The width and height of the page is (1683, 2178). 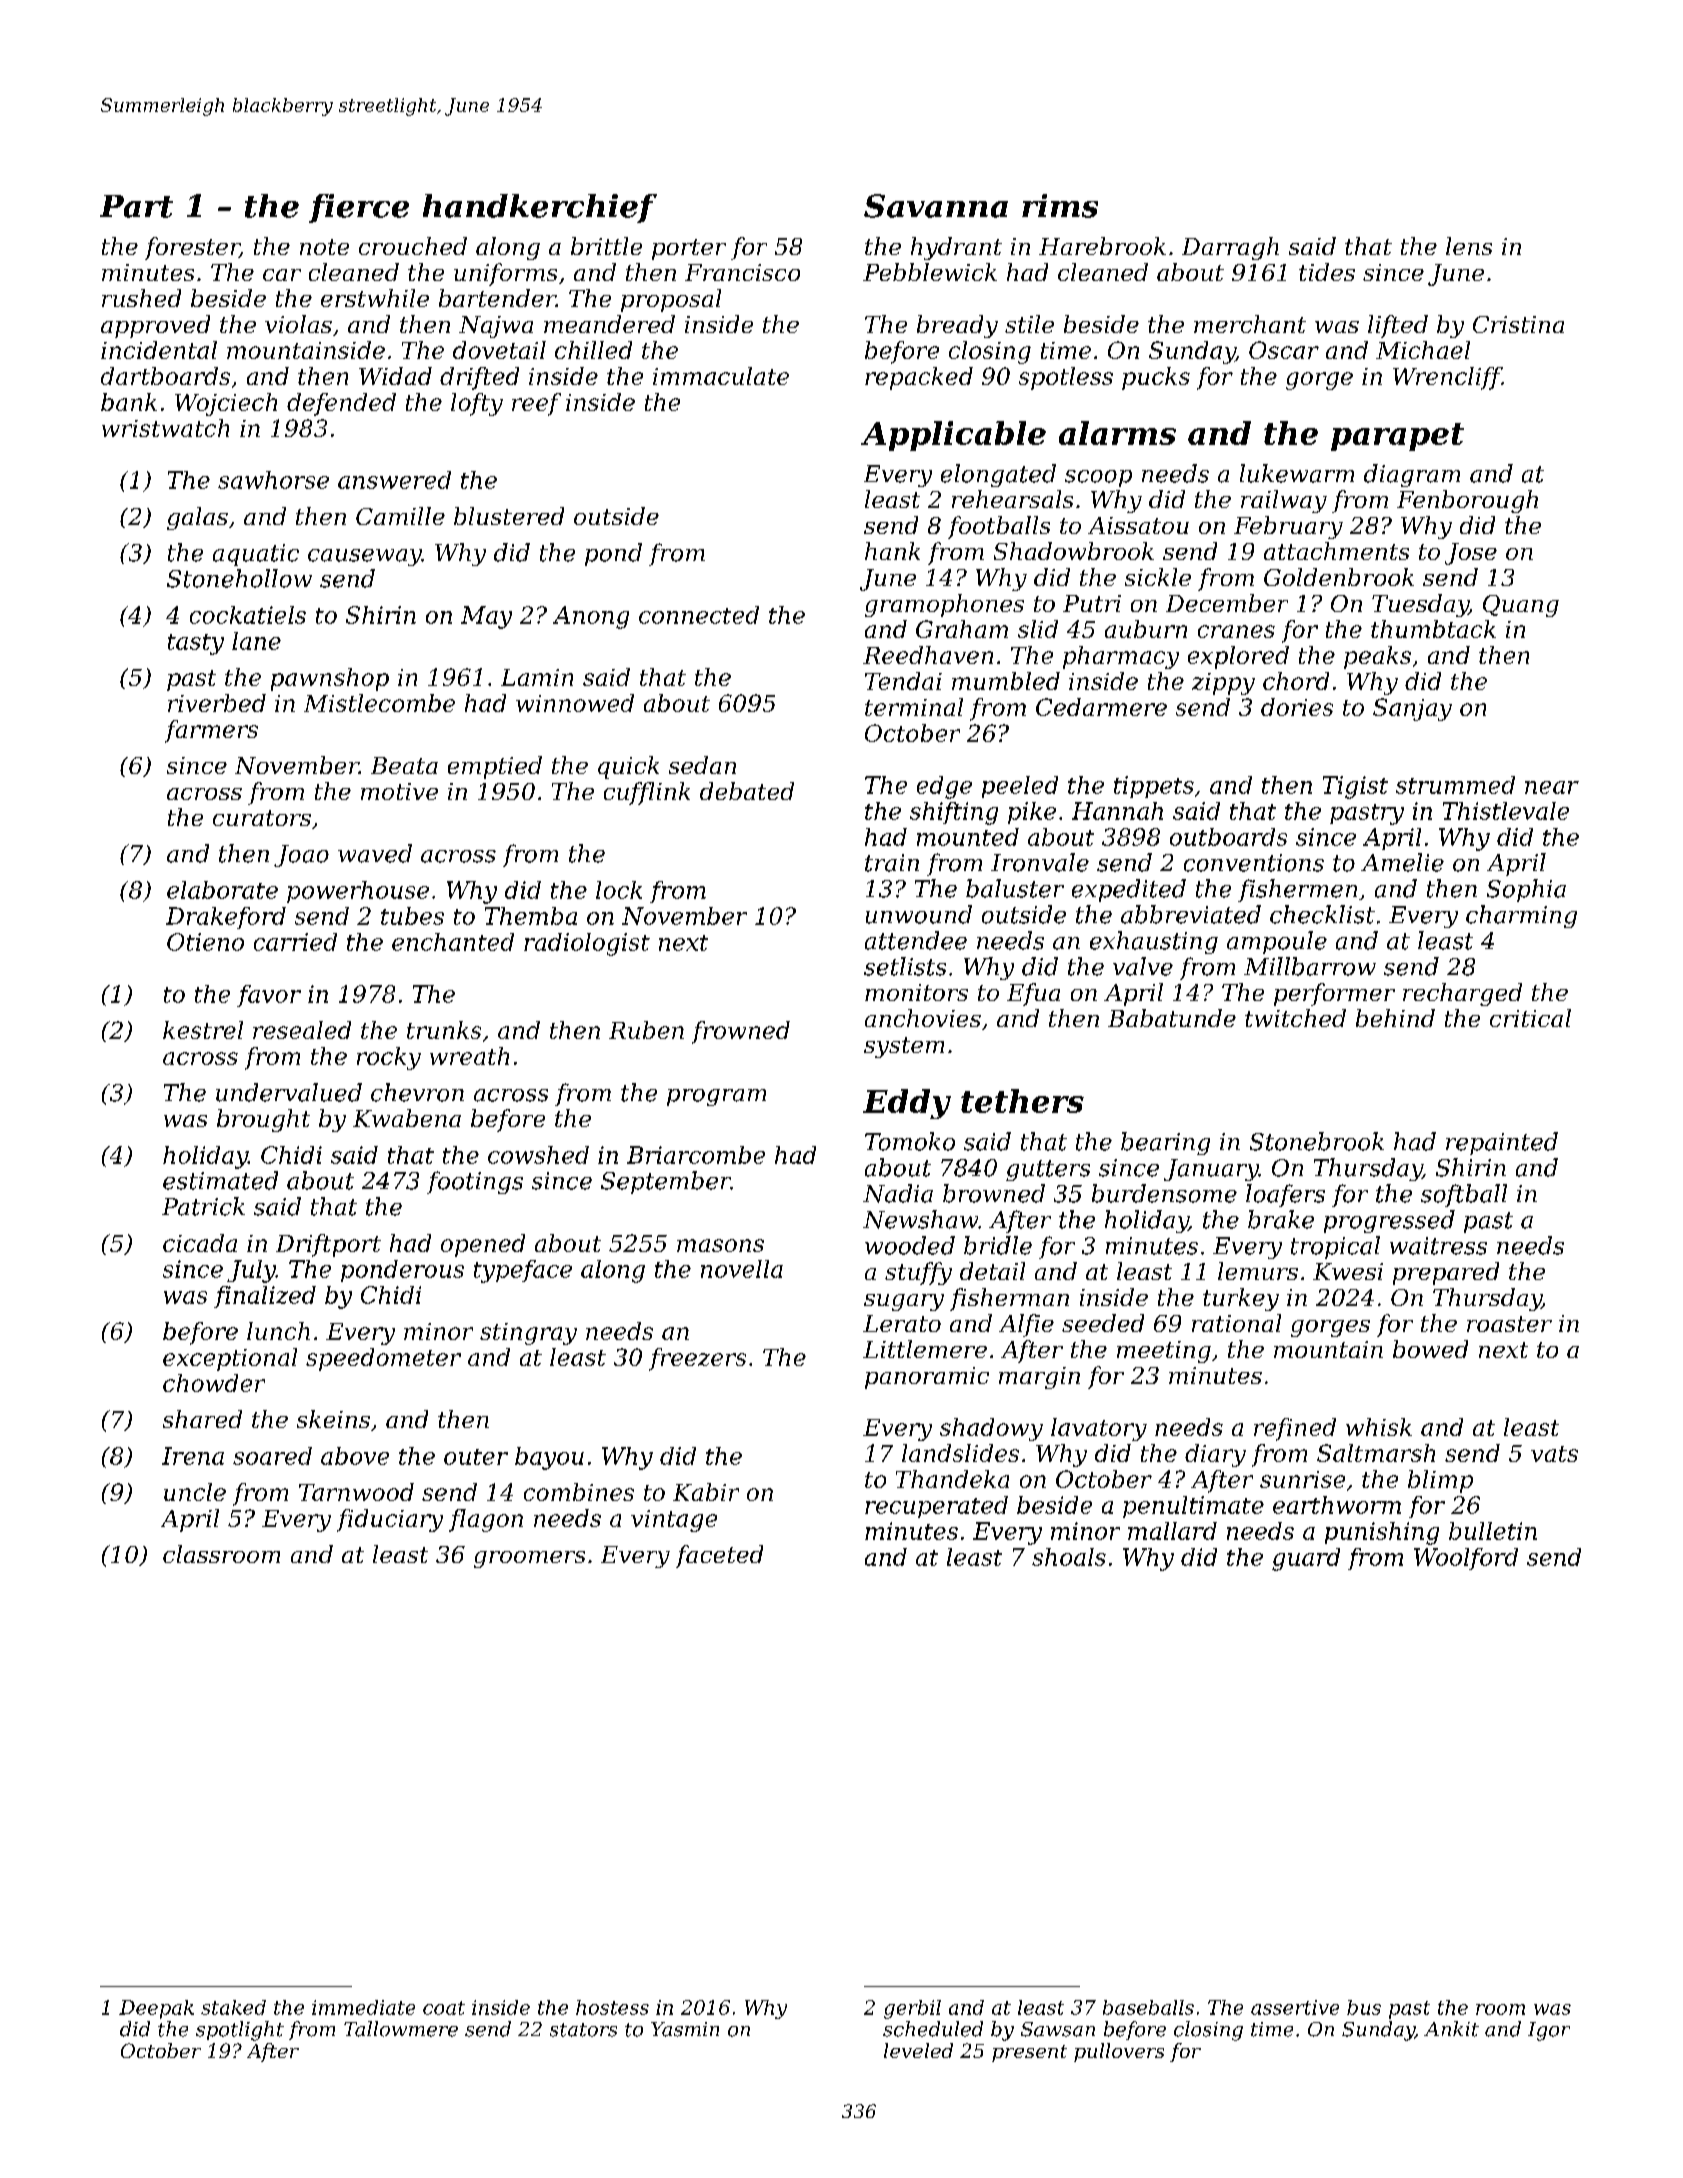 What do you see at coordinates (1006, 681) in the page?
I see `mumbled` at bounding box center [1006, 681].
